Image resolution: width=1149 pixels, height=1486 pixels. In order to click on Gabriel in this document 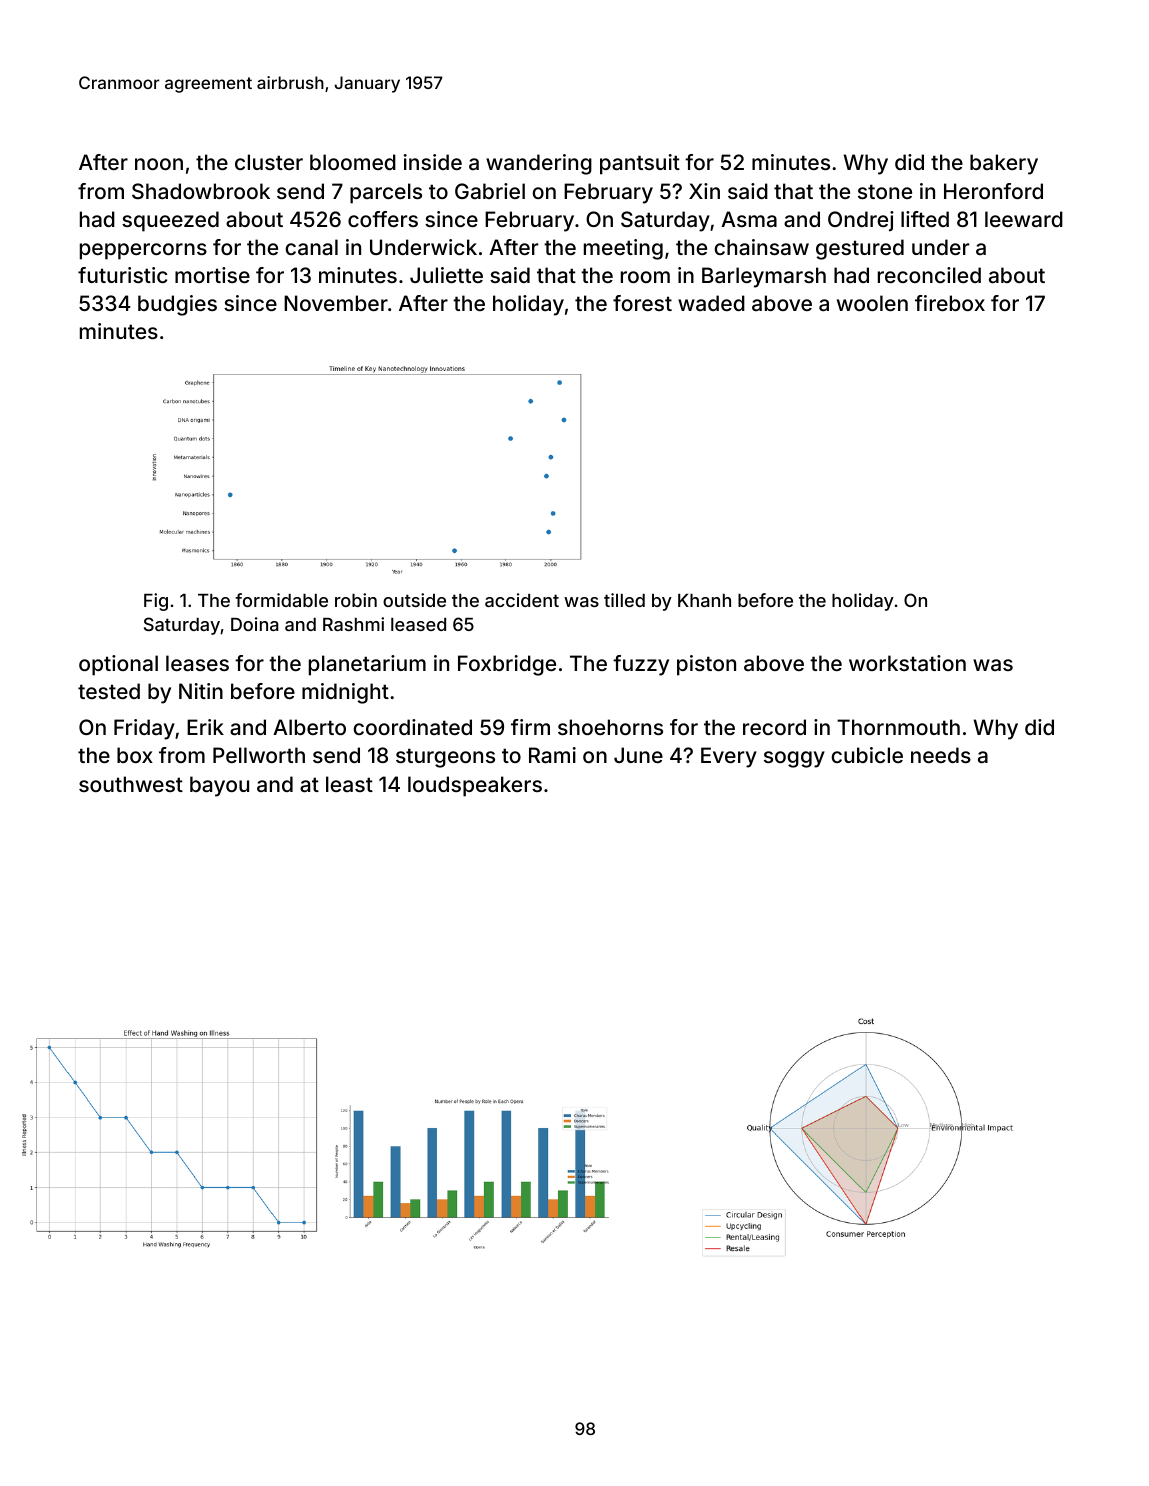, I will do `click(490, 191)`.
